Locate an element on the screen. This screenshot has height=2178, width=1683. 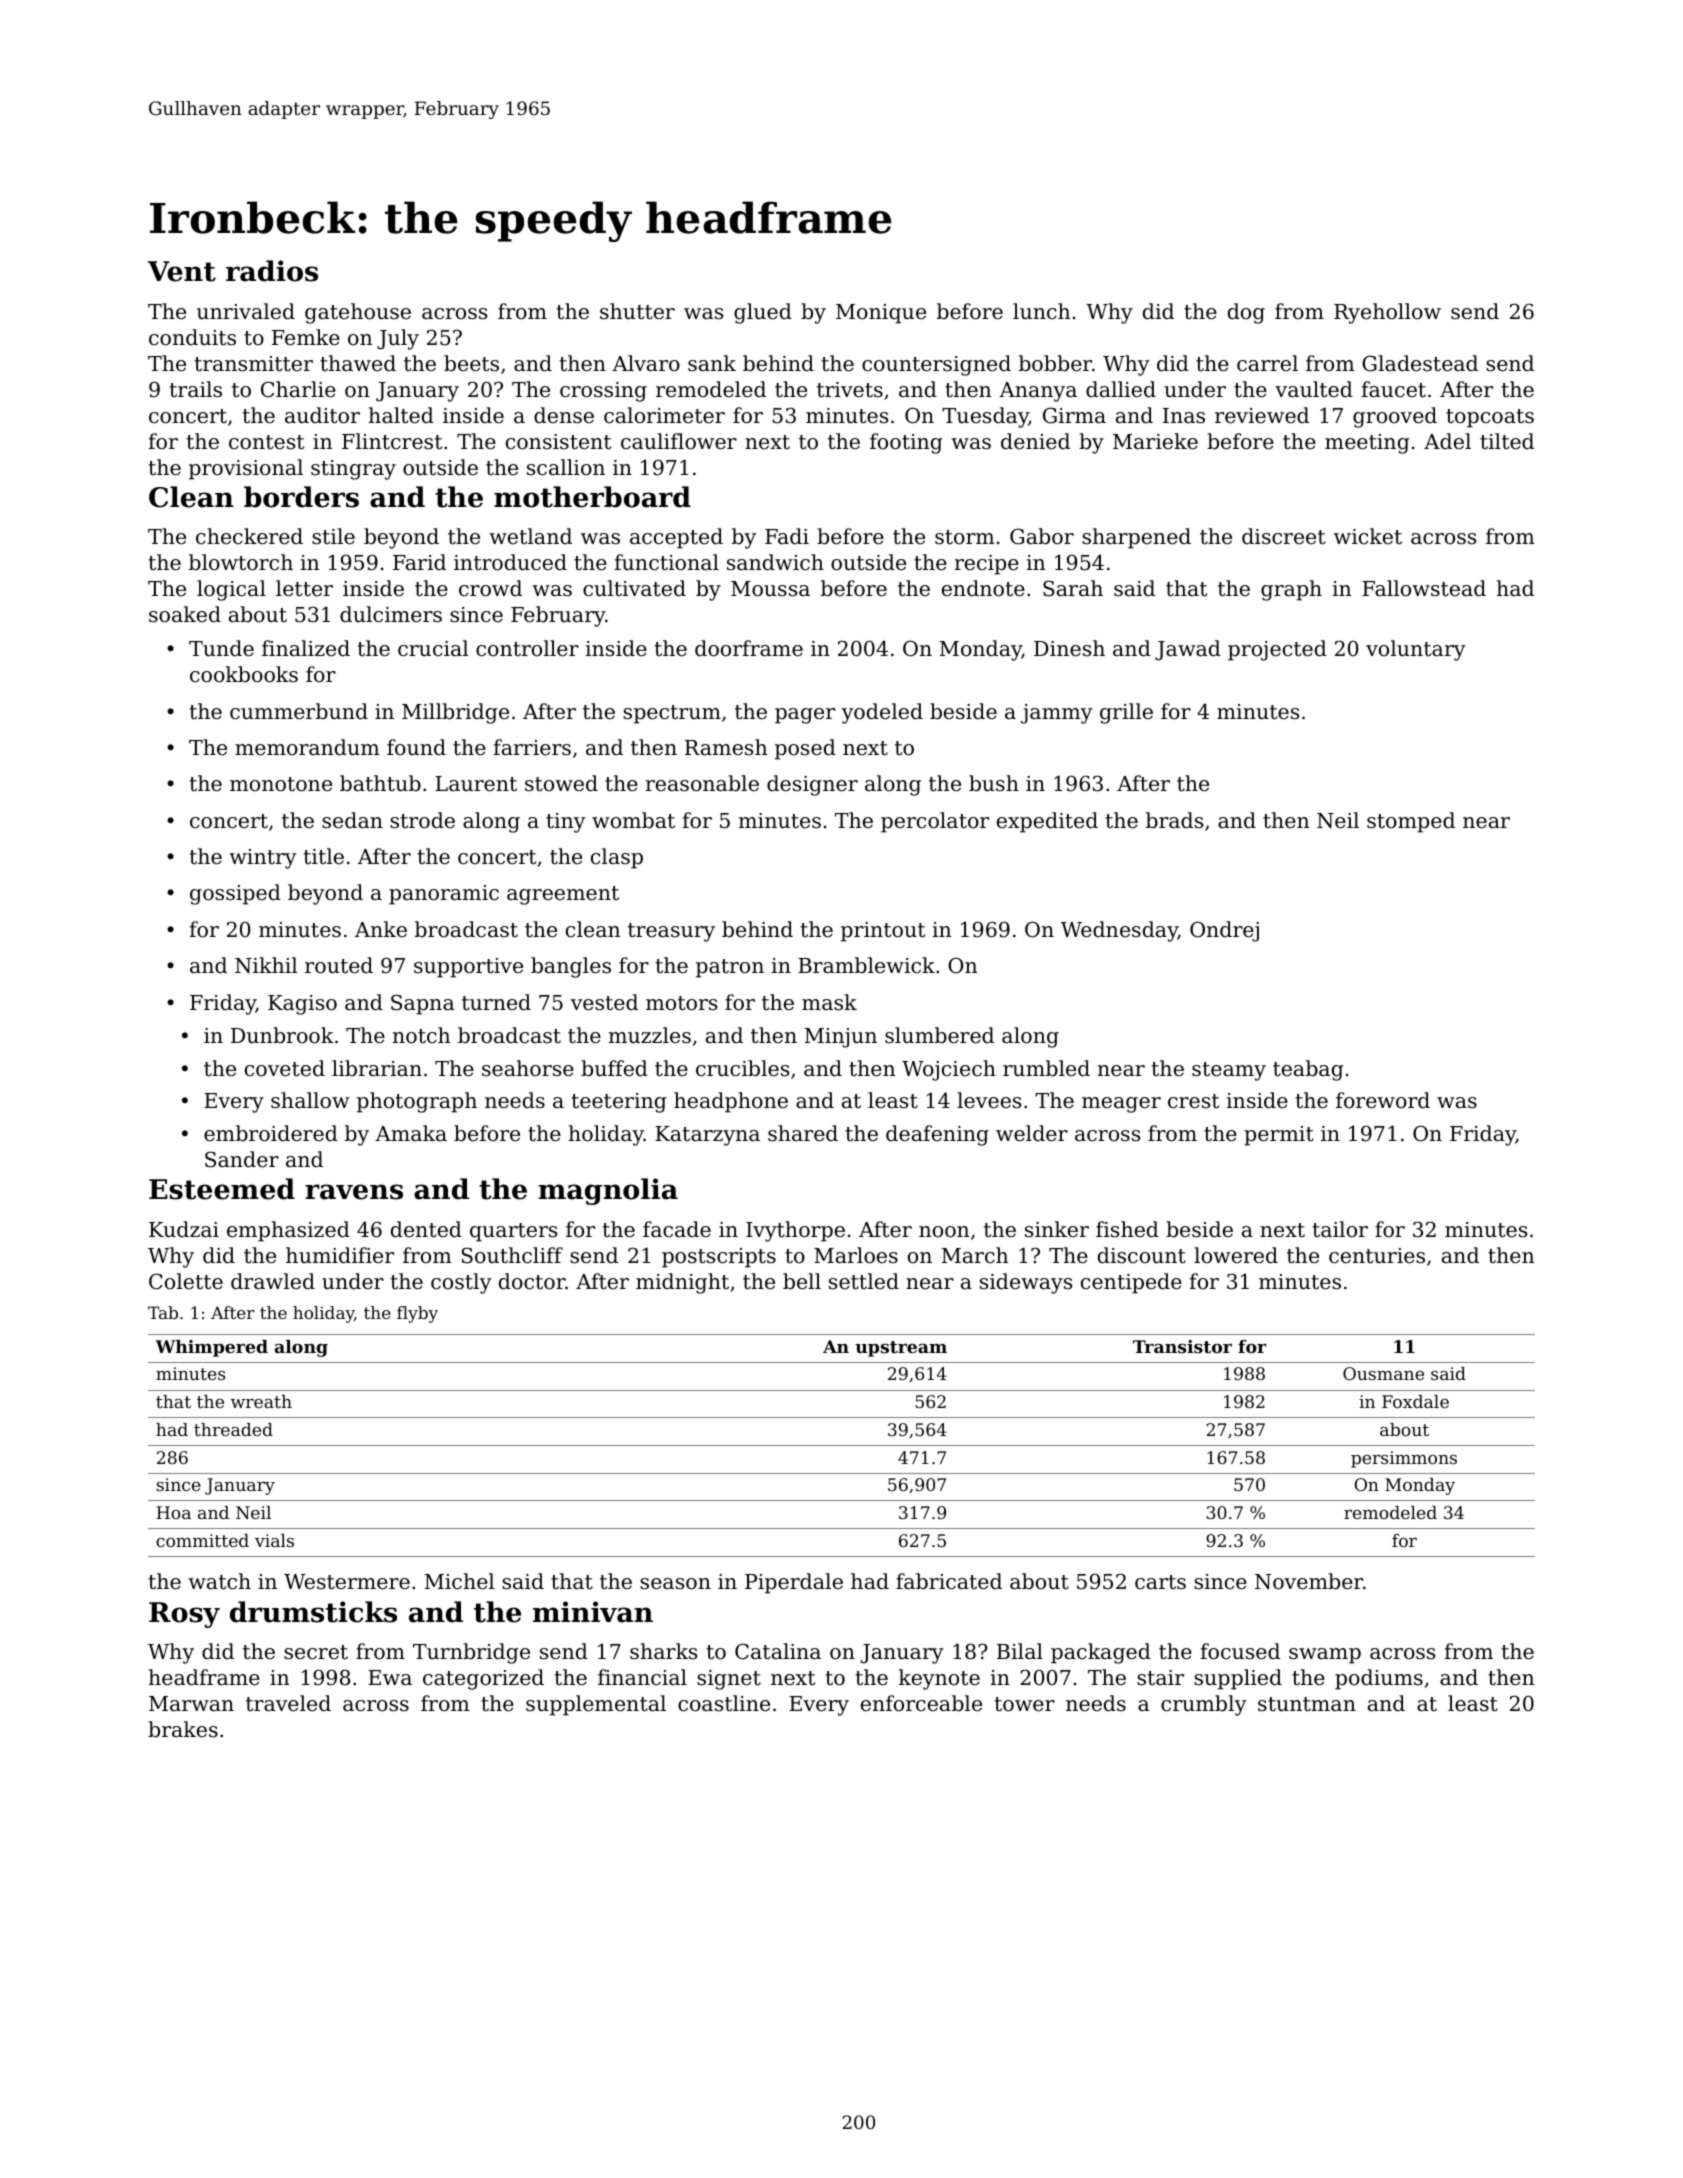
Ryehollow is located at coordinates (1387, 313).
